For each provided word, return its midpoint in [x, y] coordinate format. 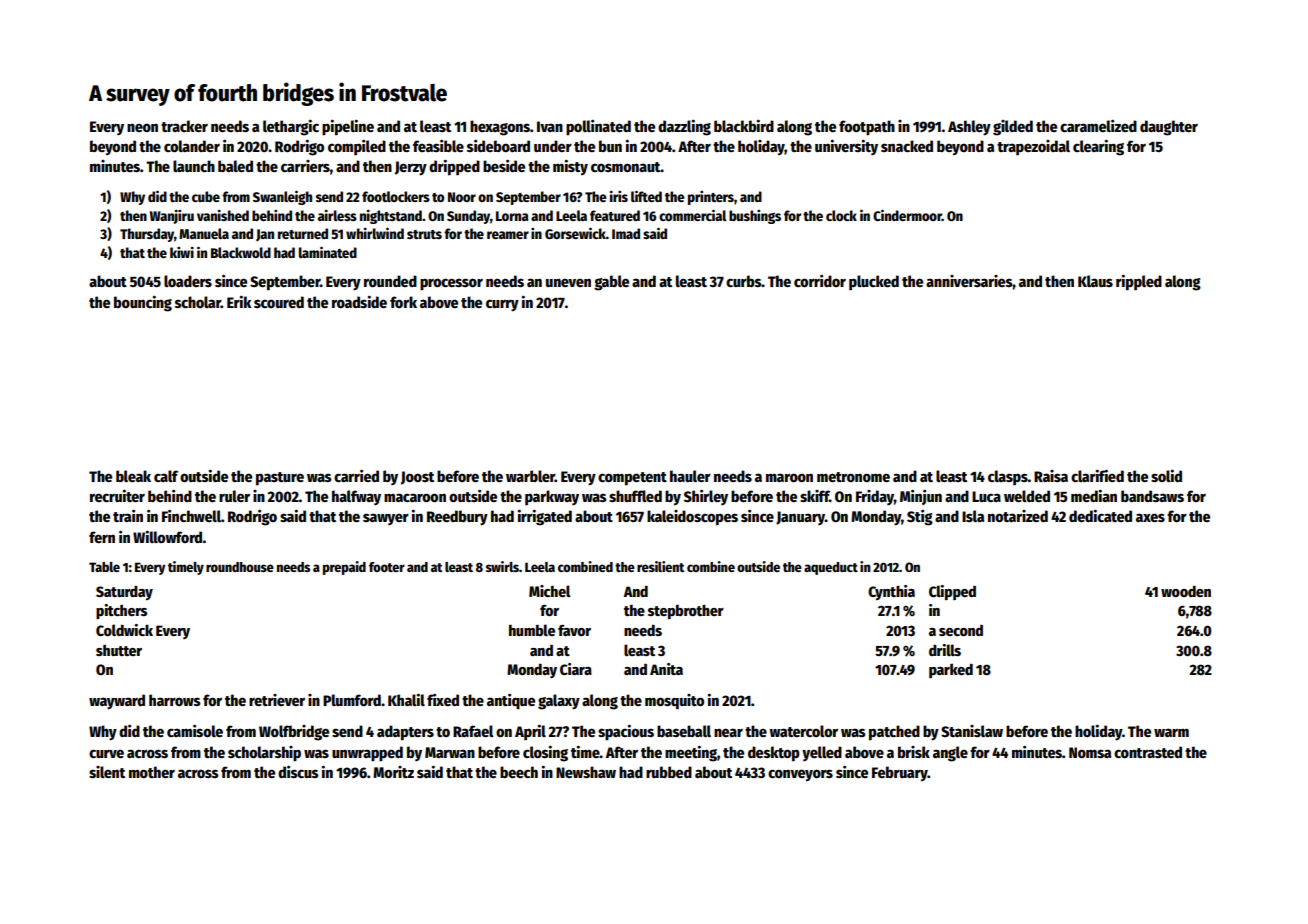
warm [1171, 732]
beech [519, 772]
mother [152, 772]
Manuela [204, 233]
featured [615, 215]
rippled [1139, 283]
